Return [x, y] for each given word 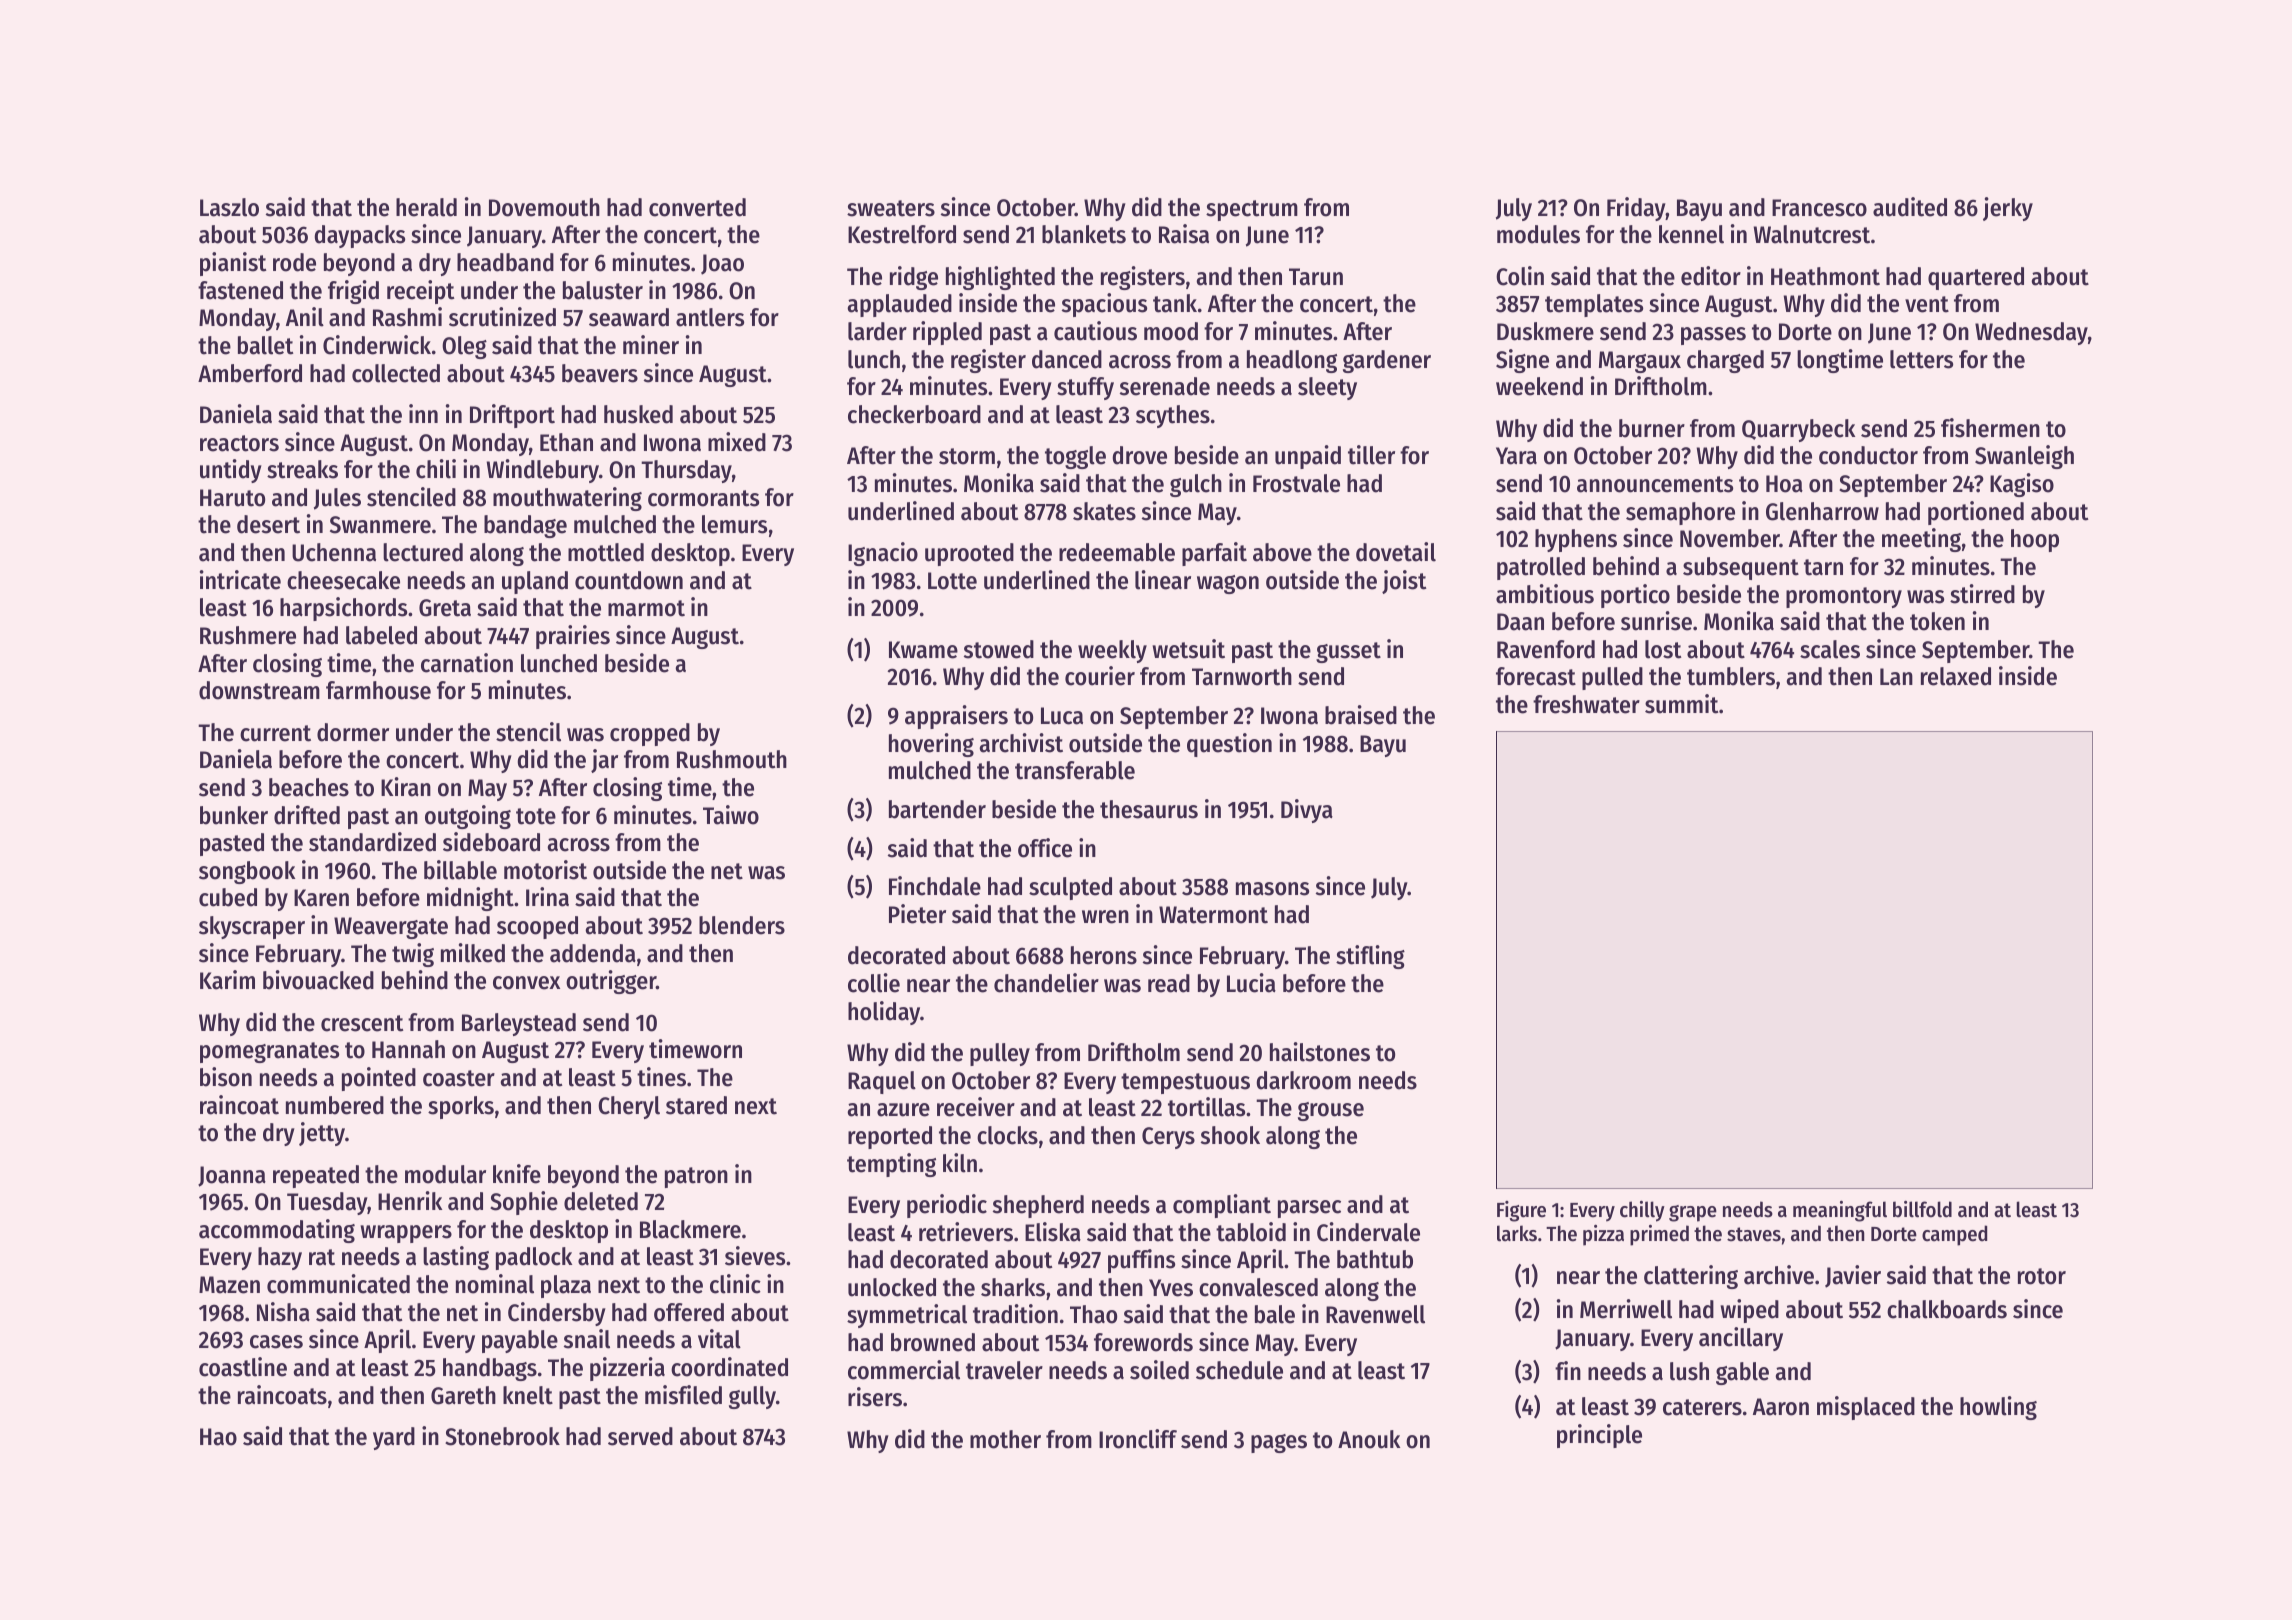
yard [394, 1438]
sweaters [891, 208]
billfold [1922, 1209]
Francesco [1819, 208]
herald [426, 207]
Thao [1093, 1314]
